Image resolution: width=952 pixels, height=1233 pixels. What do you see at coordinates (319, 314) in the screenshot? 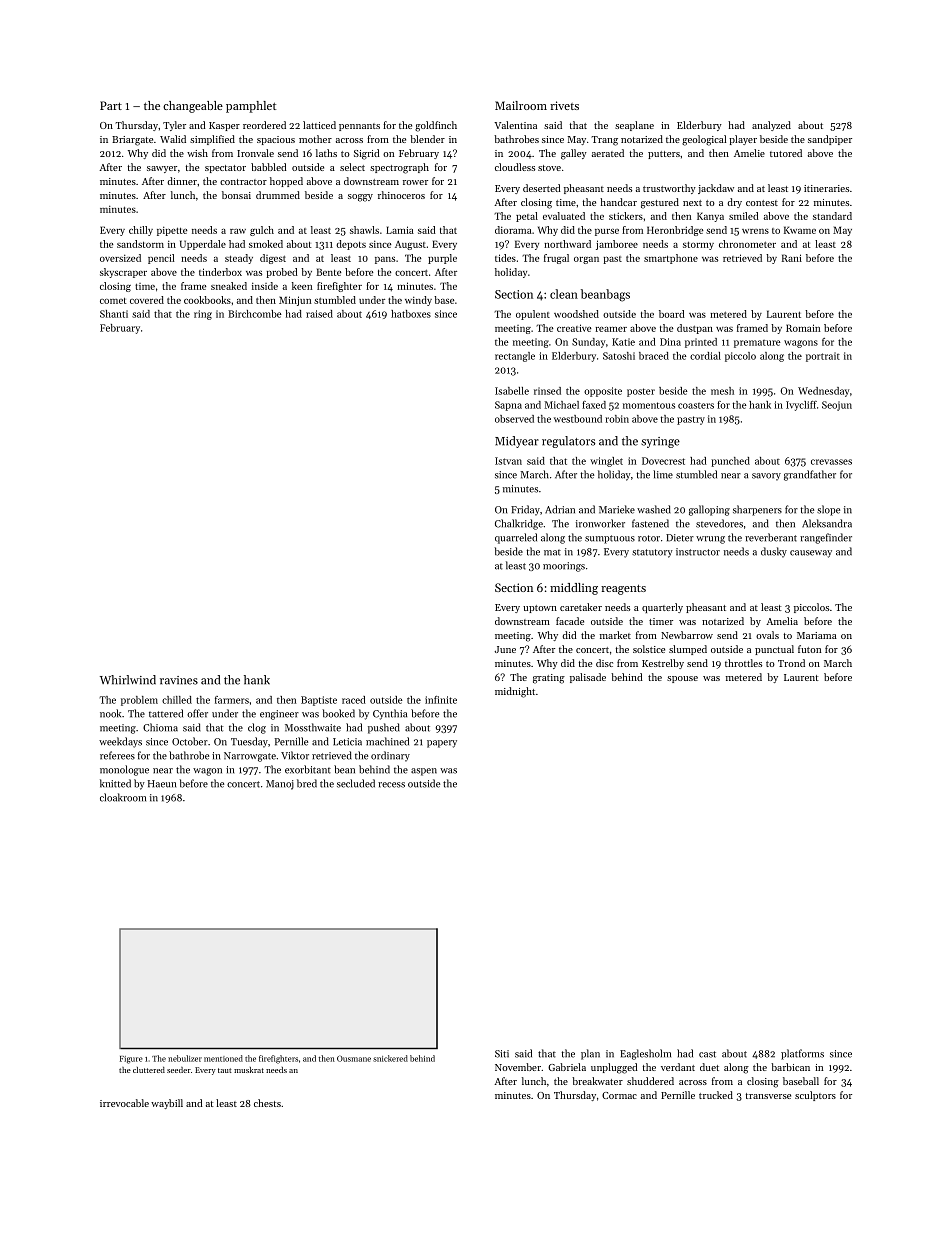
I see `raised` at bounding box center [319, 314].
